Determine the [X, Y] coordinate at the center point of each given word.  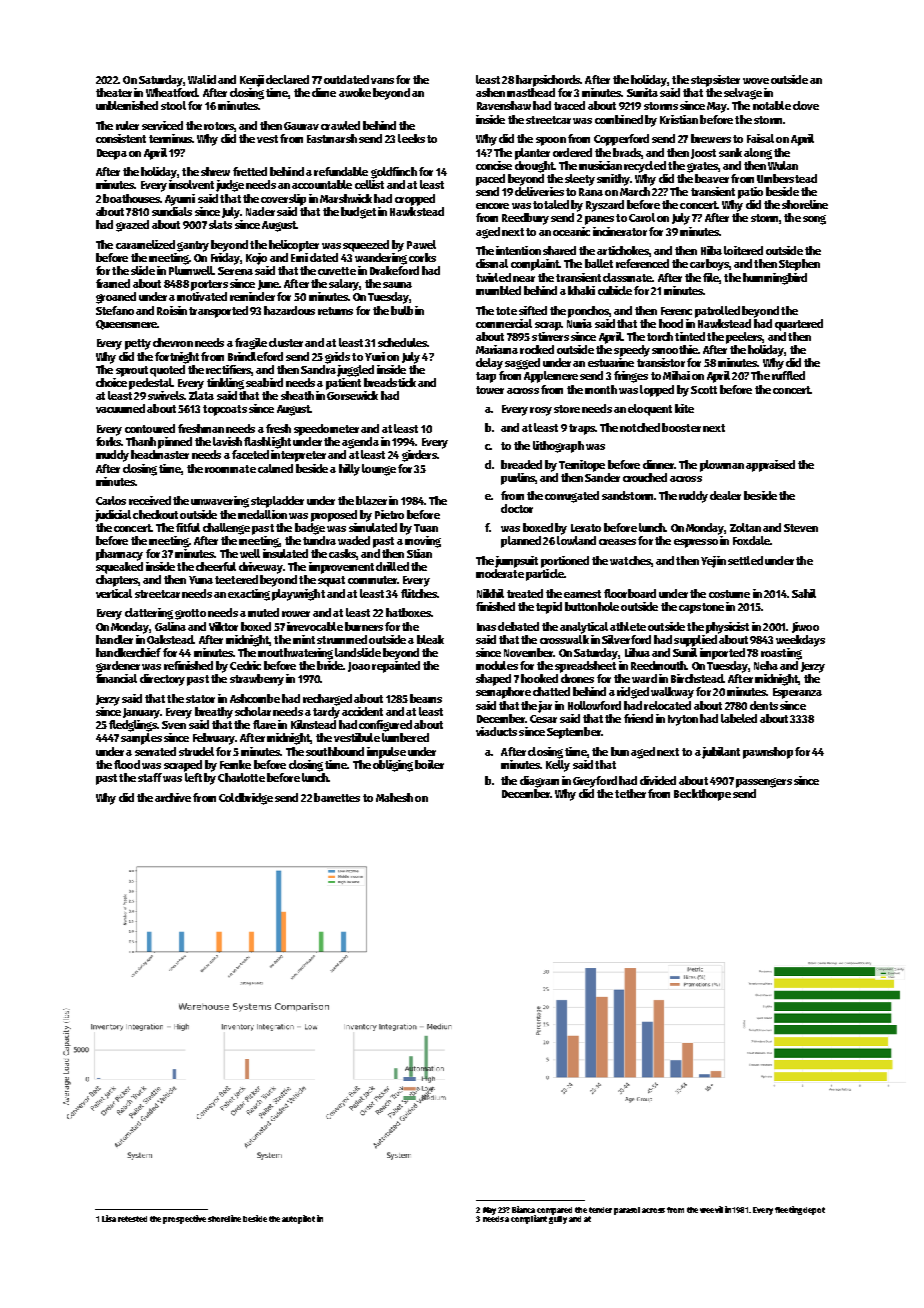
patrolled [717, 312]
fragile [251, 344]
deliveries [539, 191]
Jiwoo [805, 627]
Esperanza [797, 693]
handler [114, 639]
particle [545, 575]
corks [422, 257]
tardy [326, 713]
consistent [121, 138]
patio [750, 193]
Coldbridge [246, 799]
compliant [529, 1219]
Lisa [109, 1218]
